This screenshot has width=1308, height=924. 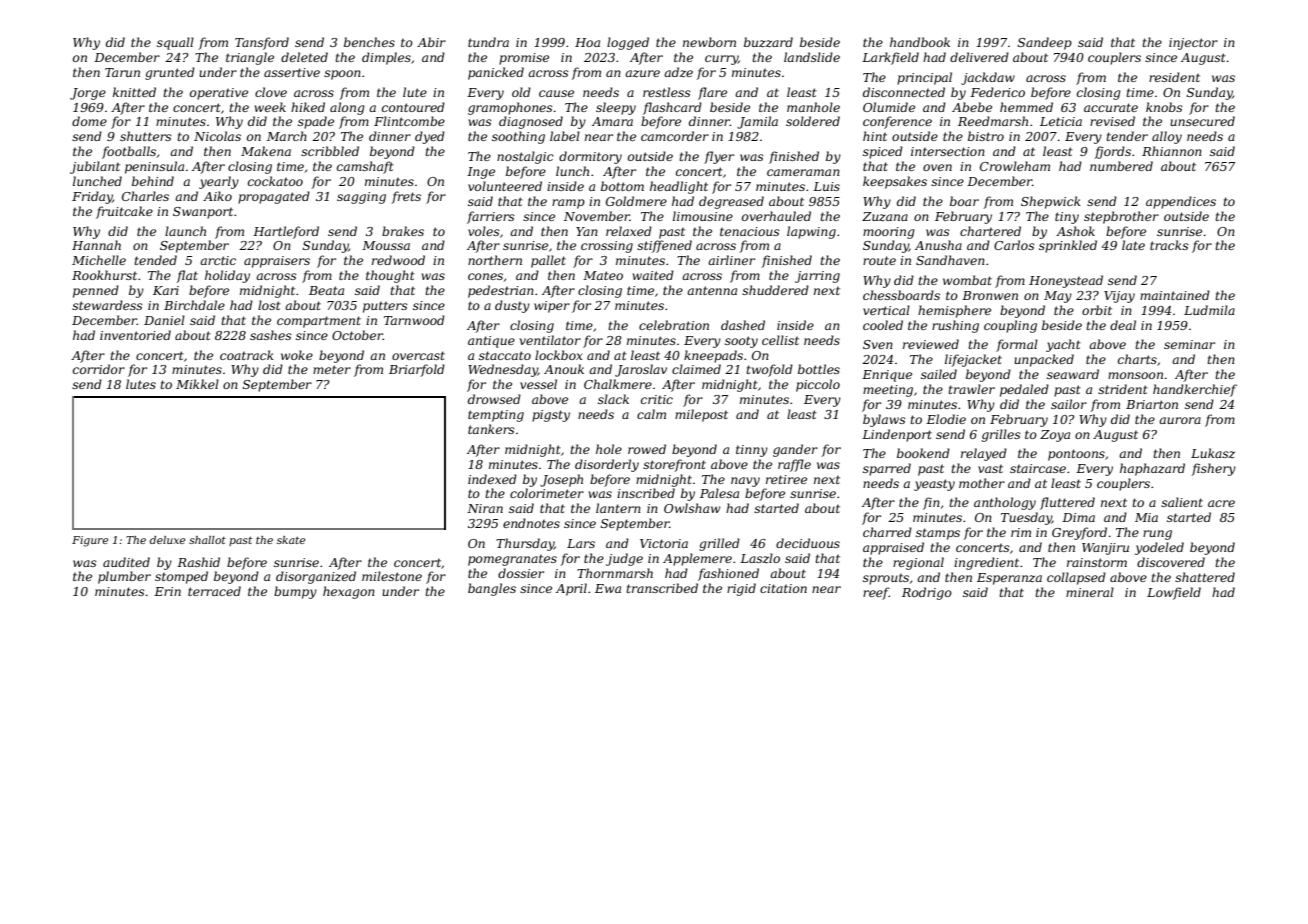 What do you see at coordinates (1045, 43) in the screenshot?
I see `Sandeep` at bounding box center [1045, 43].
